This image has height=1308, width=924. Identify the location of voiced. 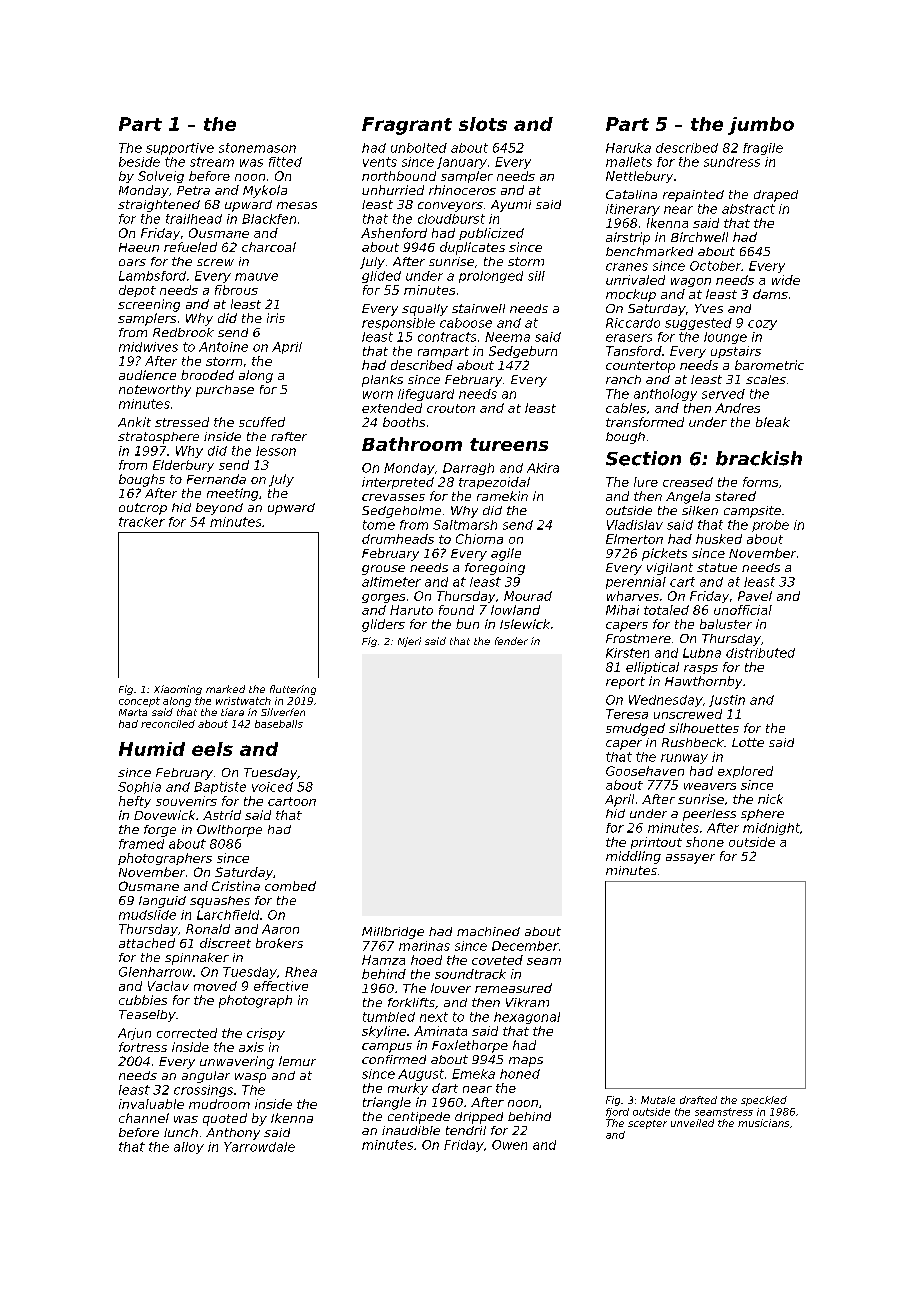
(272, 787).
